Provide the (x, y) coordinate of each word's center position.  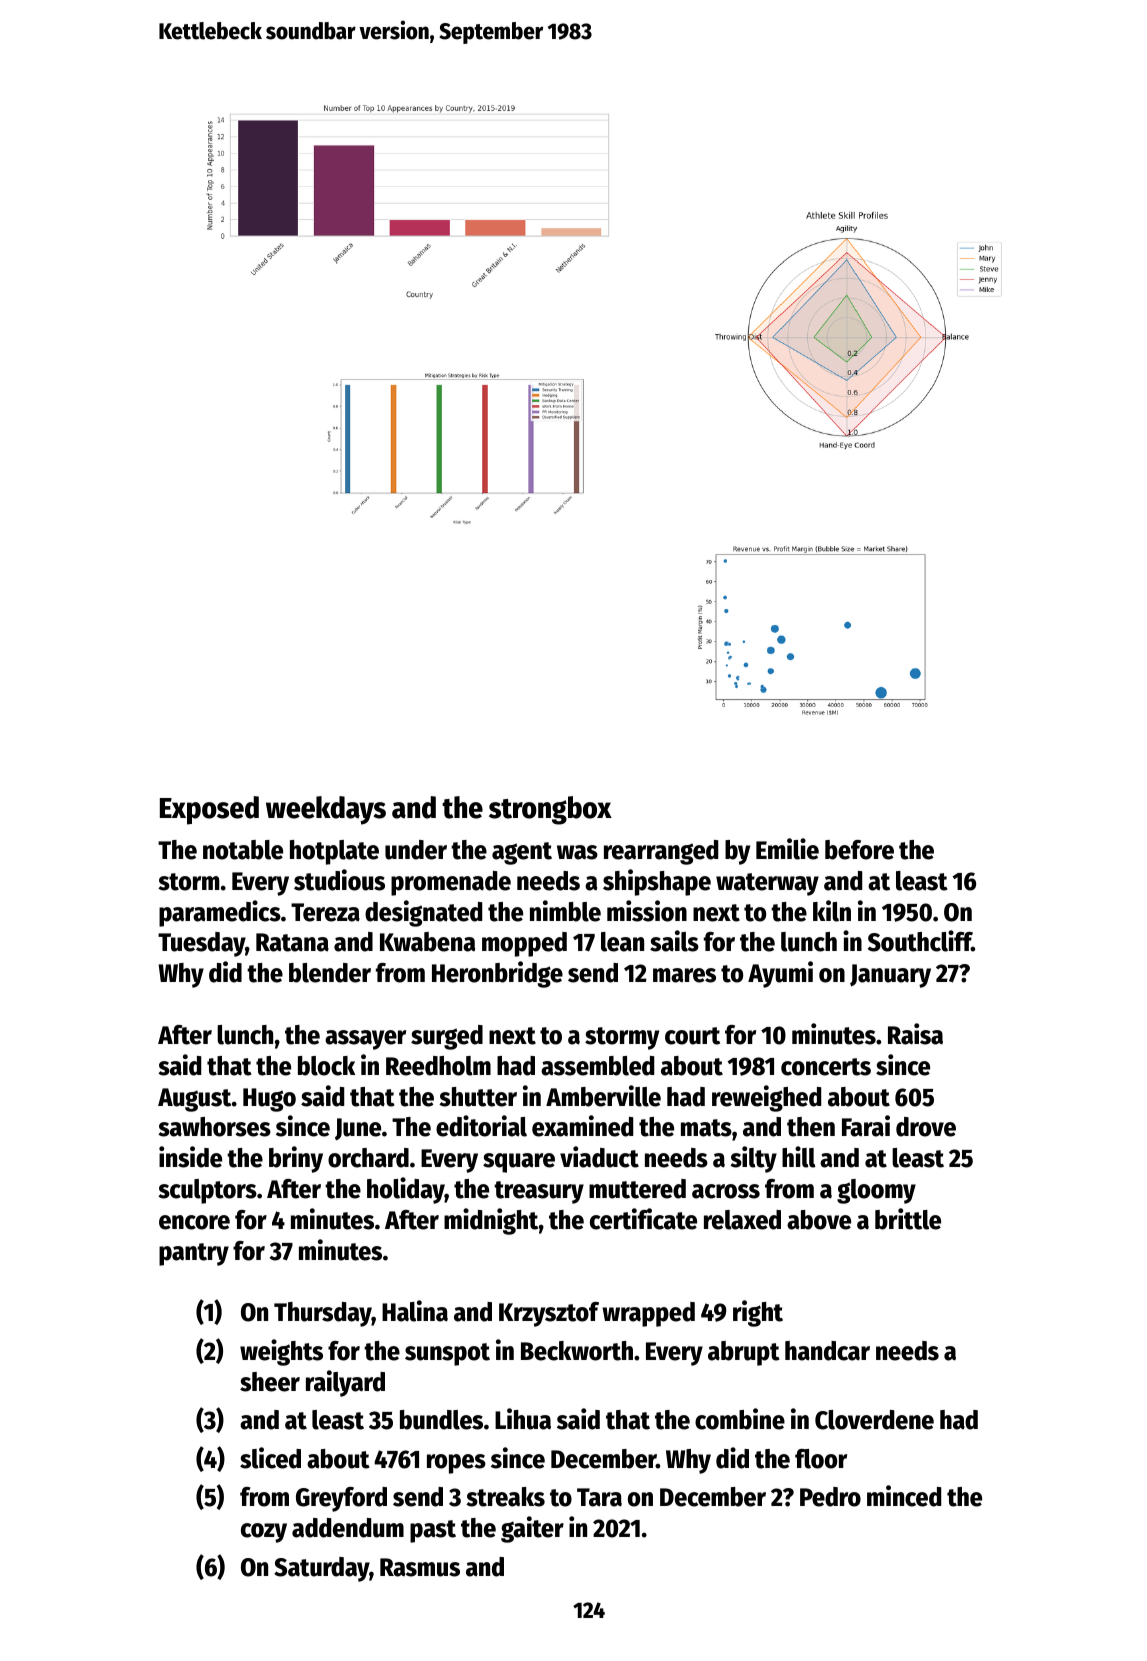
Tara (599, 1497)
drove (926, 1127)
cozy (264, 1533)
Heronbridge (497, 974)
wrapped (648, 1314)
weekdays (326, 810)
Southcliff (920, 941)
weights (281, 1352)
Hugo (269, 1100)
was (577, 852)
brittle (908, 1219)
